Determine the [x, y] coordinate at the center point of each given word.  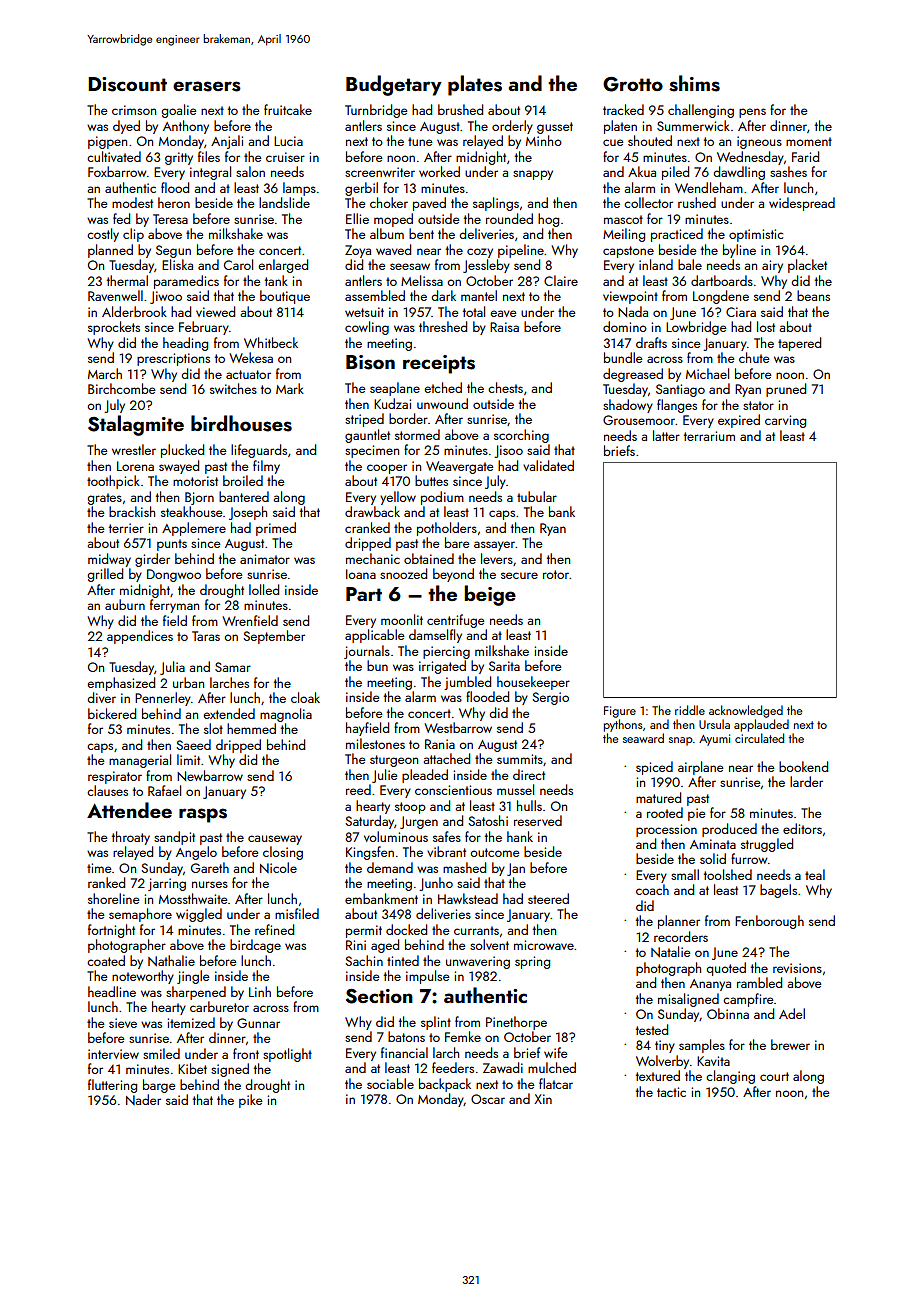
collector [648, 202]
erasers [207, 86]
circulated [759, 738]
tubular [537, 496]
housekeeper [533, 683]
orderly [512, 127]
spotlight [287, 1055]
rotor [556, 574]
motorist [195, 481]
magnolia [286, 715]
